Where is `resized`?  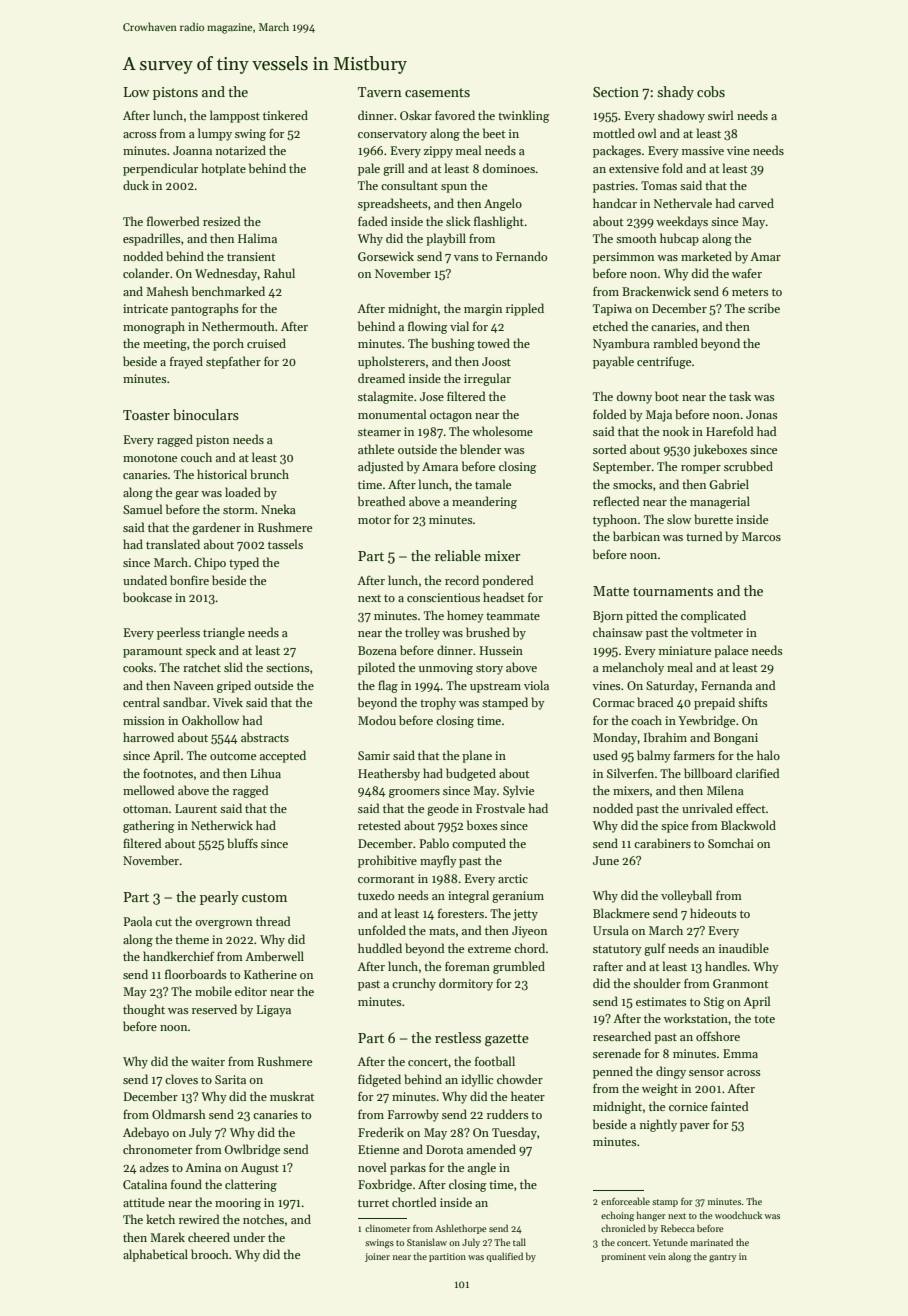
resized is located at coordinates (221, 221).
